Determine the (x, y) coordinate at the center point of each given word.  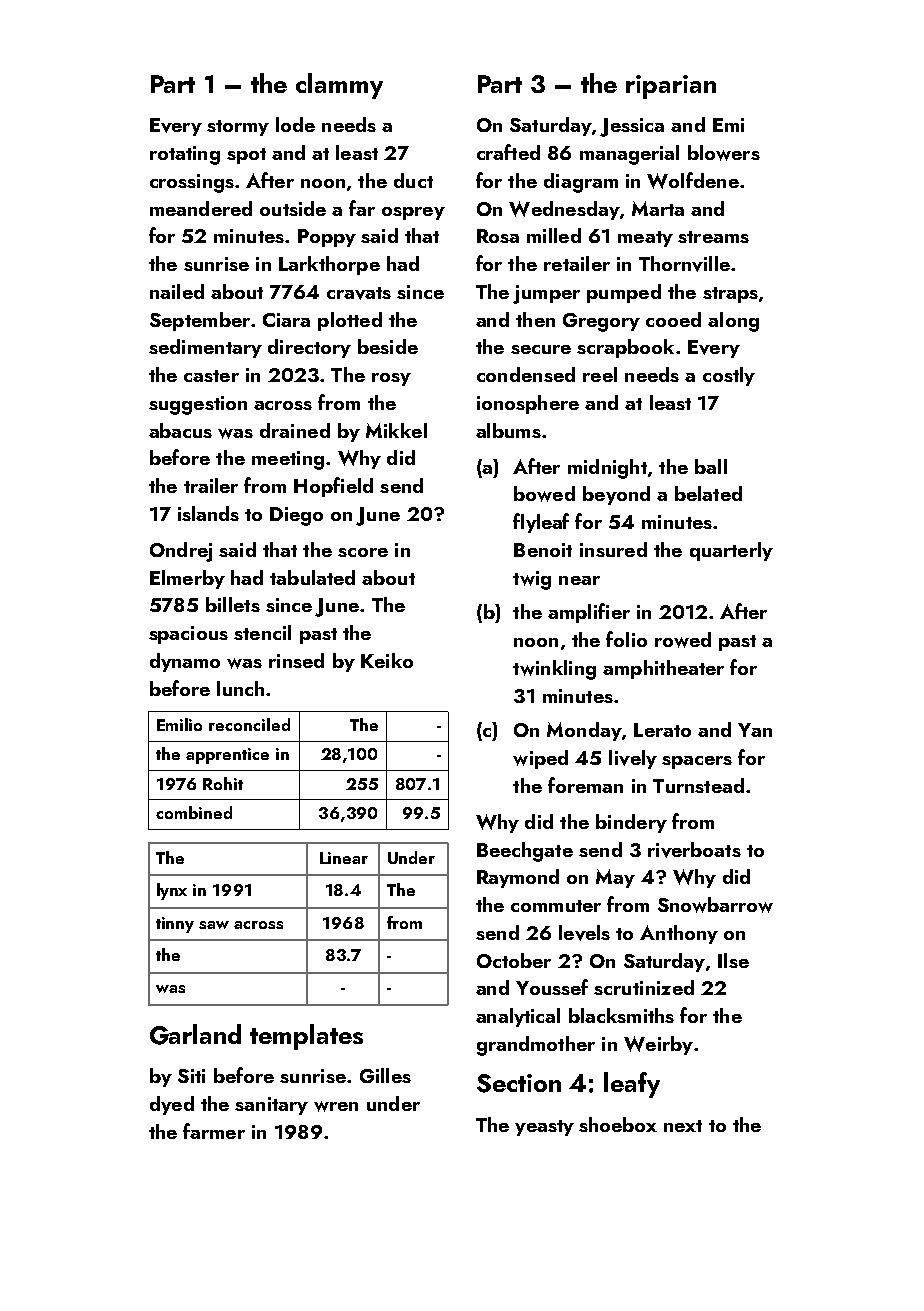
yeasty (544, 1128)
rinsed (296, 660)
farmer (214, 1131)
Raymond (518, 878)
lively (633, 759)
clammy (339, 86)
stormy (238, 128)
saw (214, 925)
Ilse (733, 960)
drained (295, 430)
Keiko (387, 660)
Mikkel (396, 430)
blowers (724, 153)
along (733, 322)
